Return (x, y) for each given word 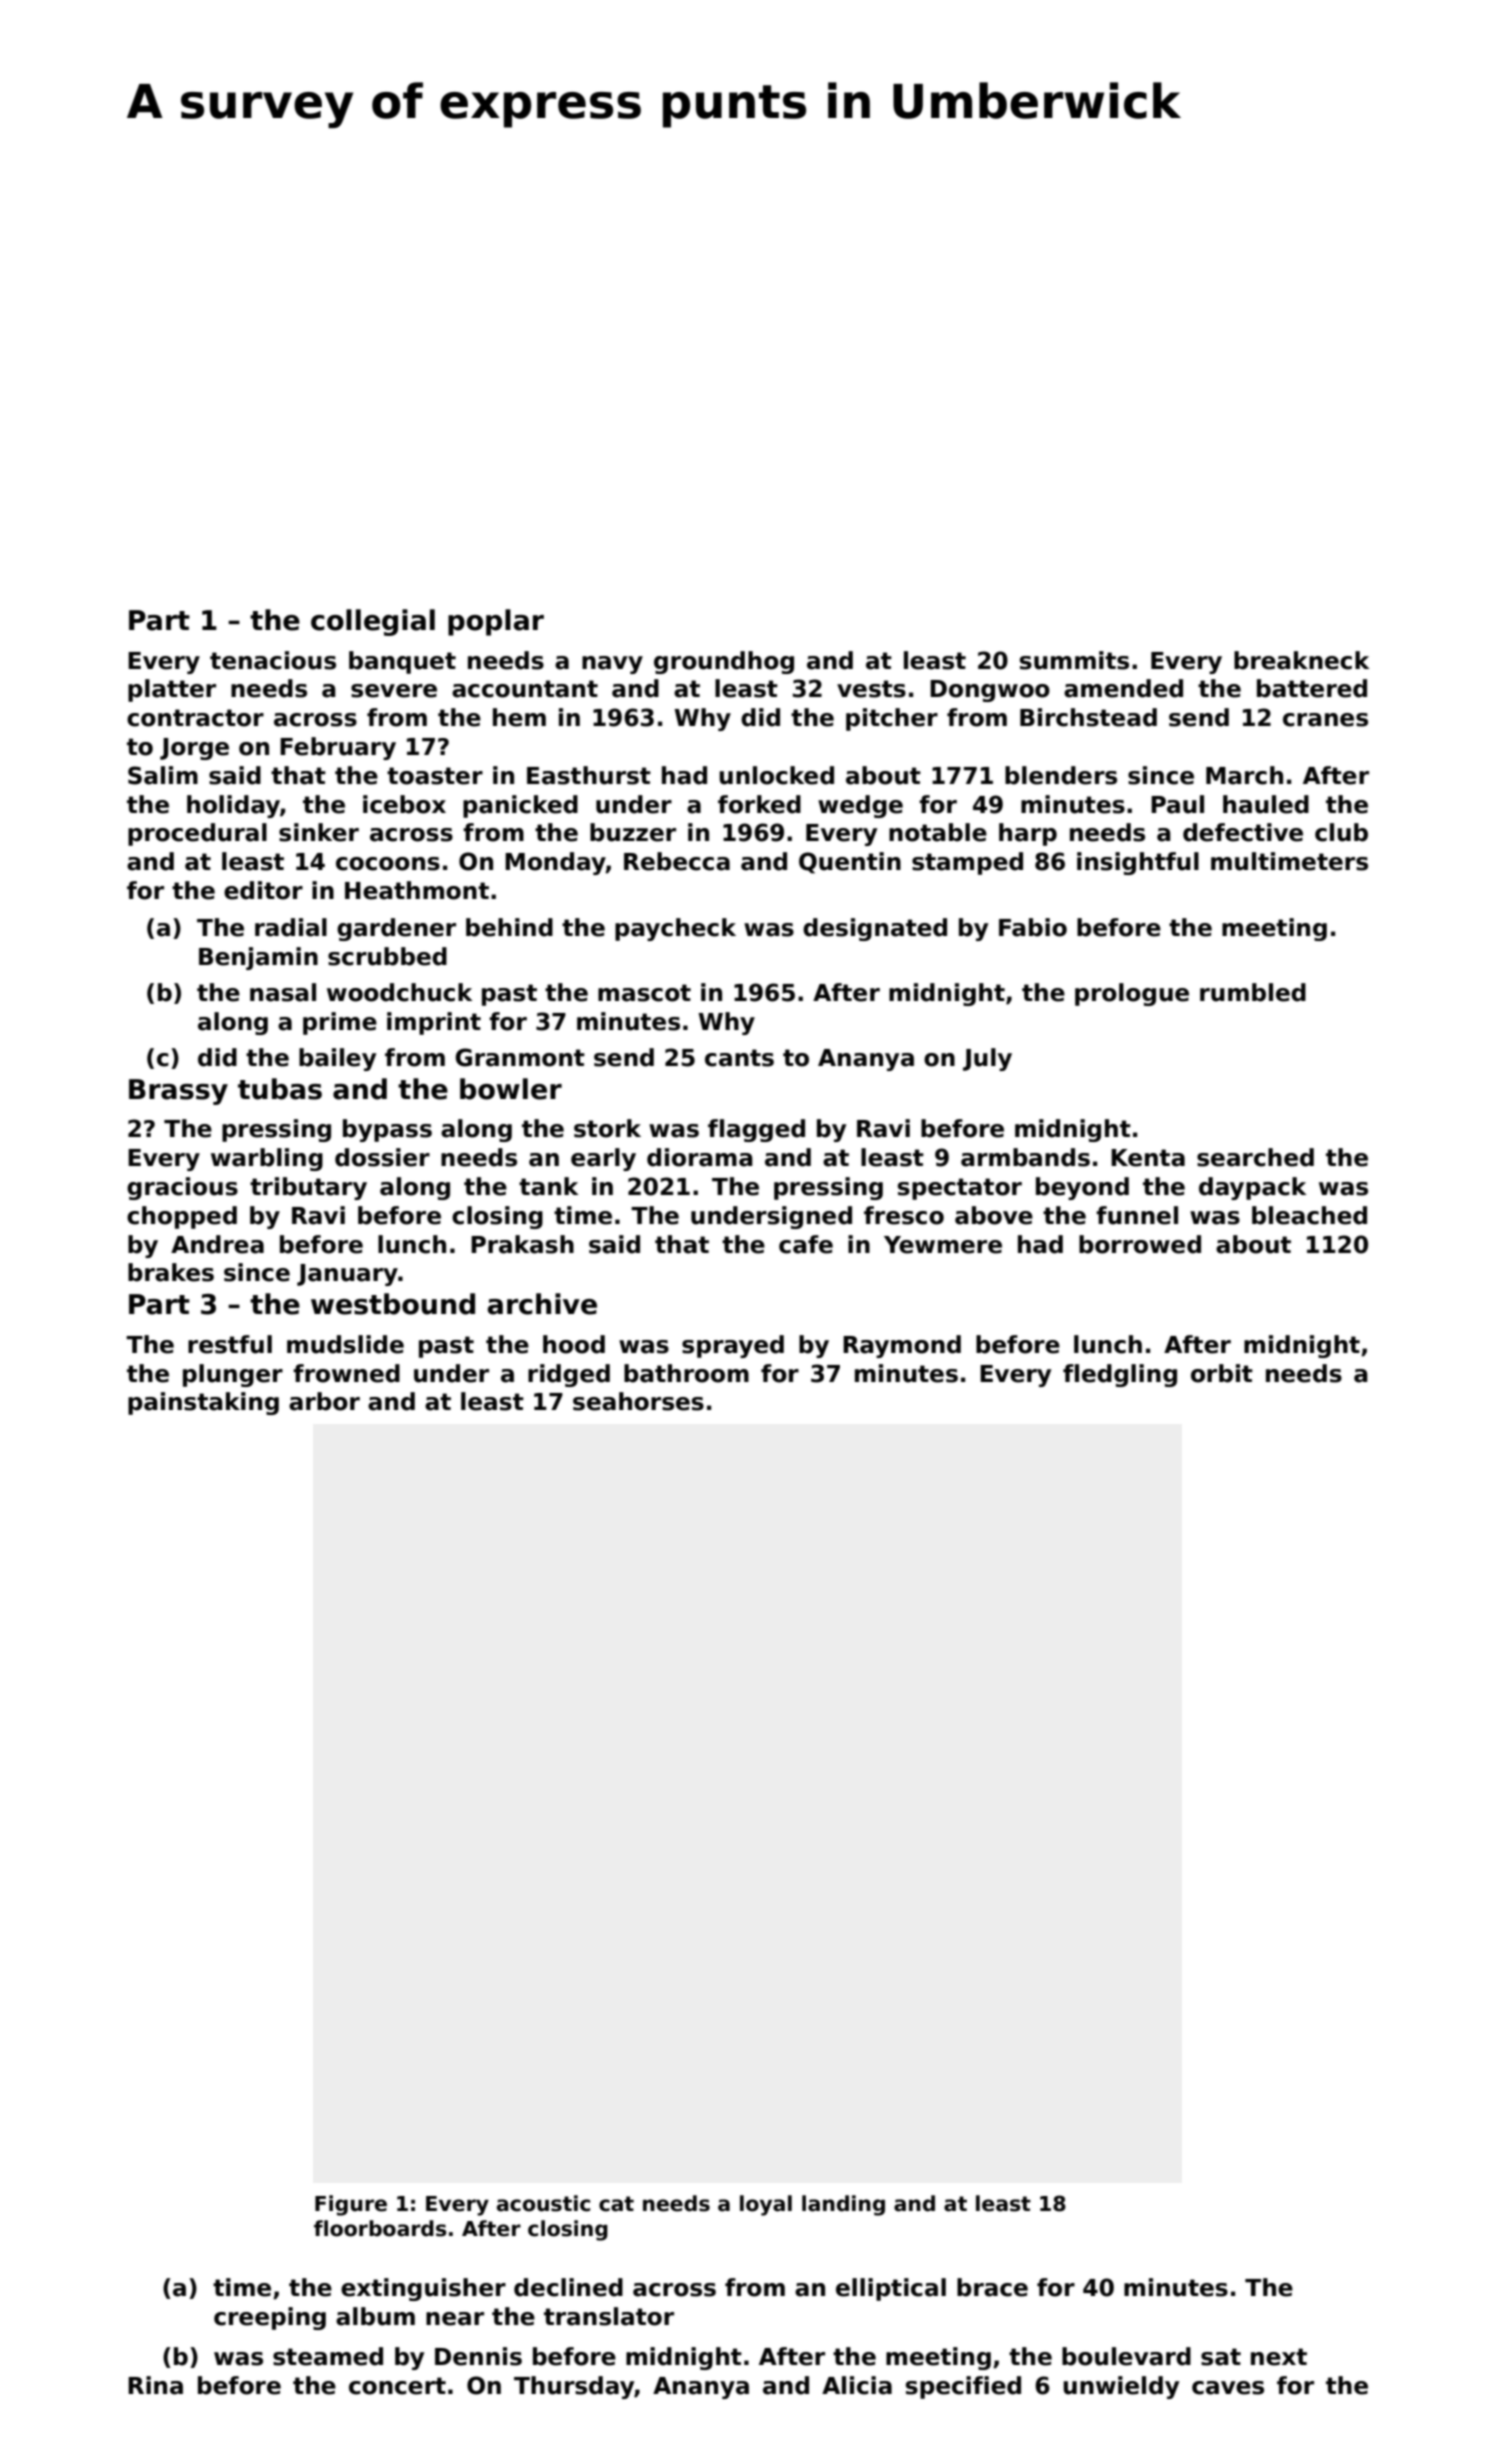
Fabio (1033, 927)
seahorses (638, 1401)
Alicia (857, 2385)
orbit (1222, 1373)
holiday (233, 806)
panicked (520, 806)
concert (397, 2386)
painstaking (203, 1403)
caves (1228, 2388)
